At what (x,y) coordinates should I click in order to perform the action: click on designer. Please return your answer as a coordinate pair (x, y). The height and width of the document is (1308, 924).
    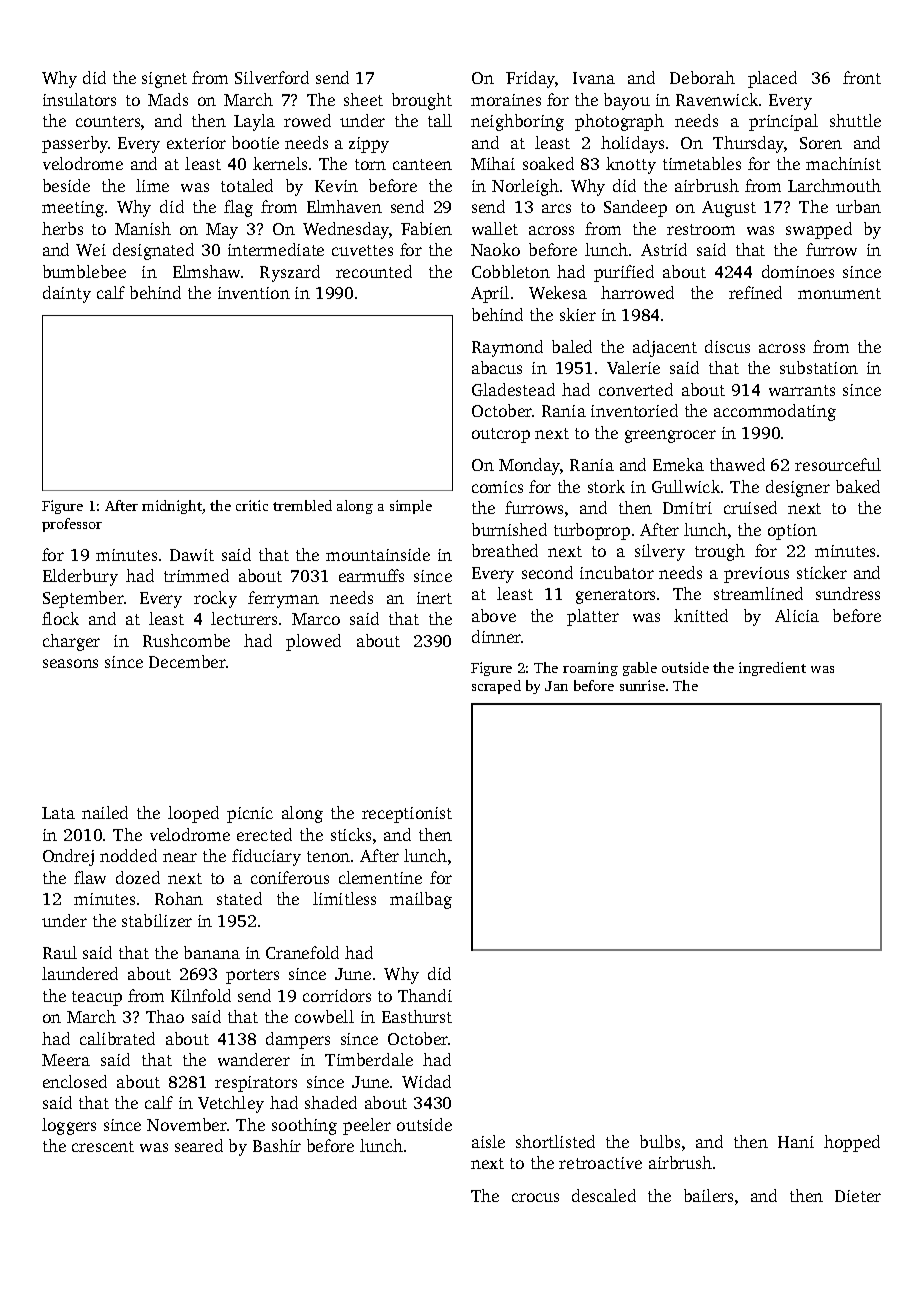
    Looking at the image, I should click on (798, 488).
